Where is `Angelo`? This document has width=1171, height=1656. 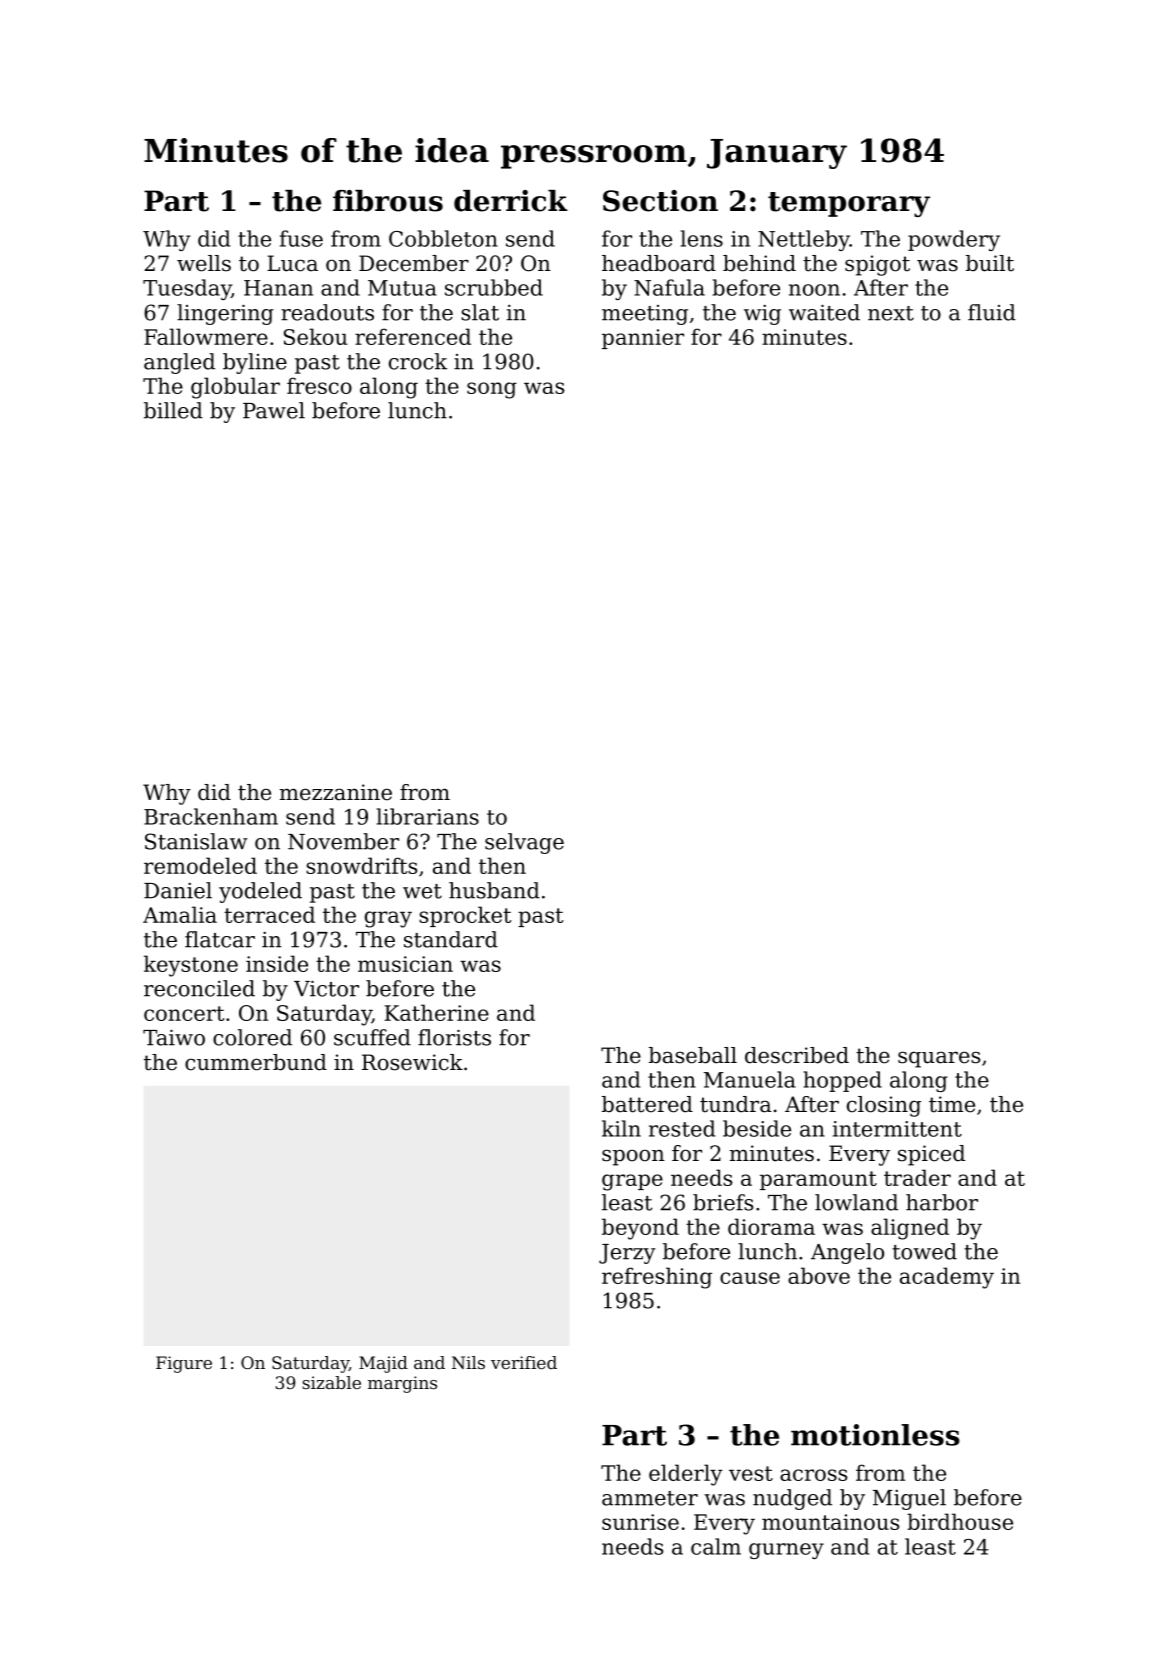 Angelo is located at coordinates (847, 1253).
